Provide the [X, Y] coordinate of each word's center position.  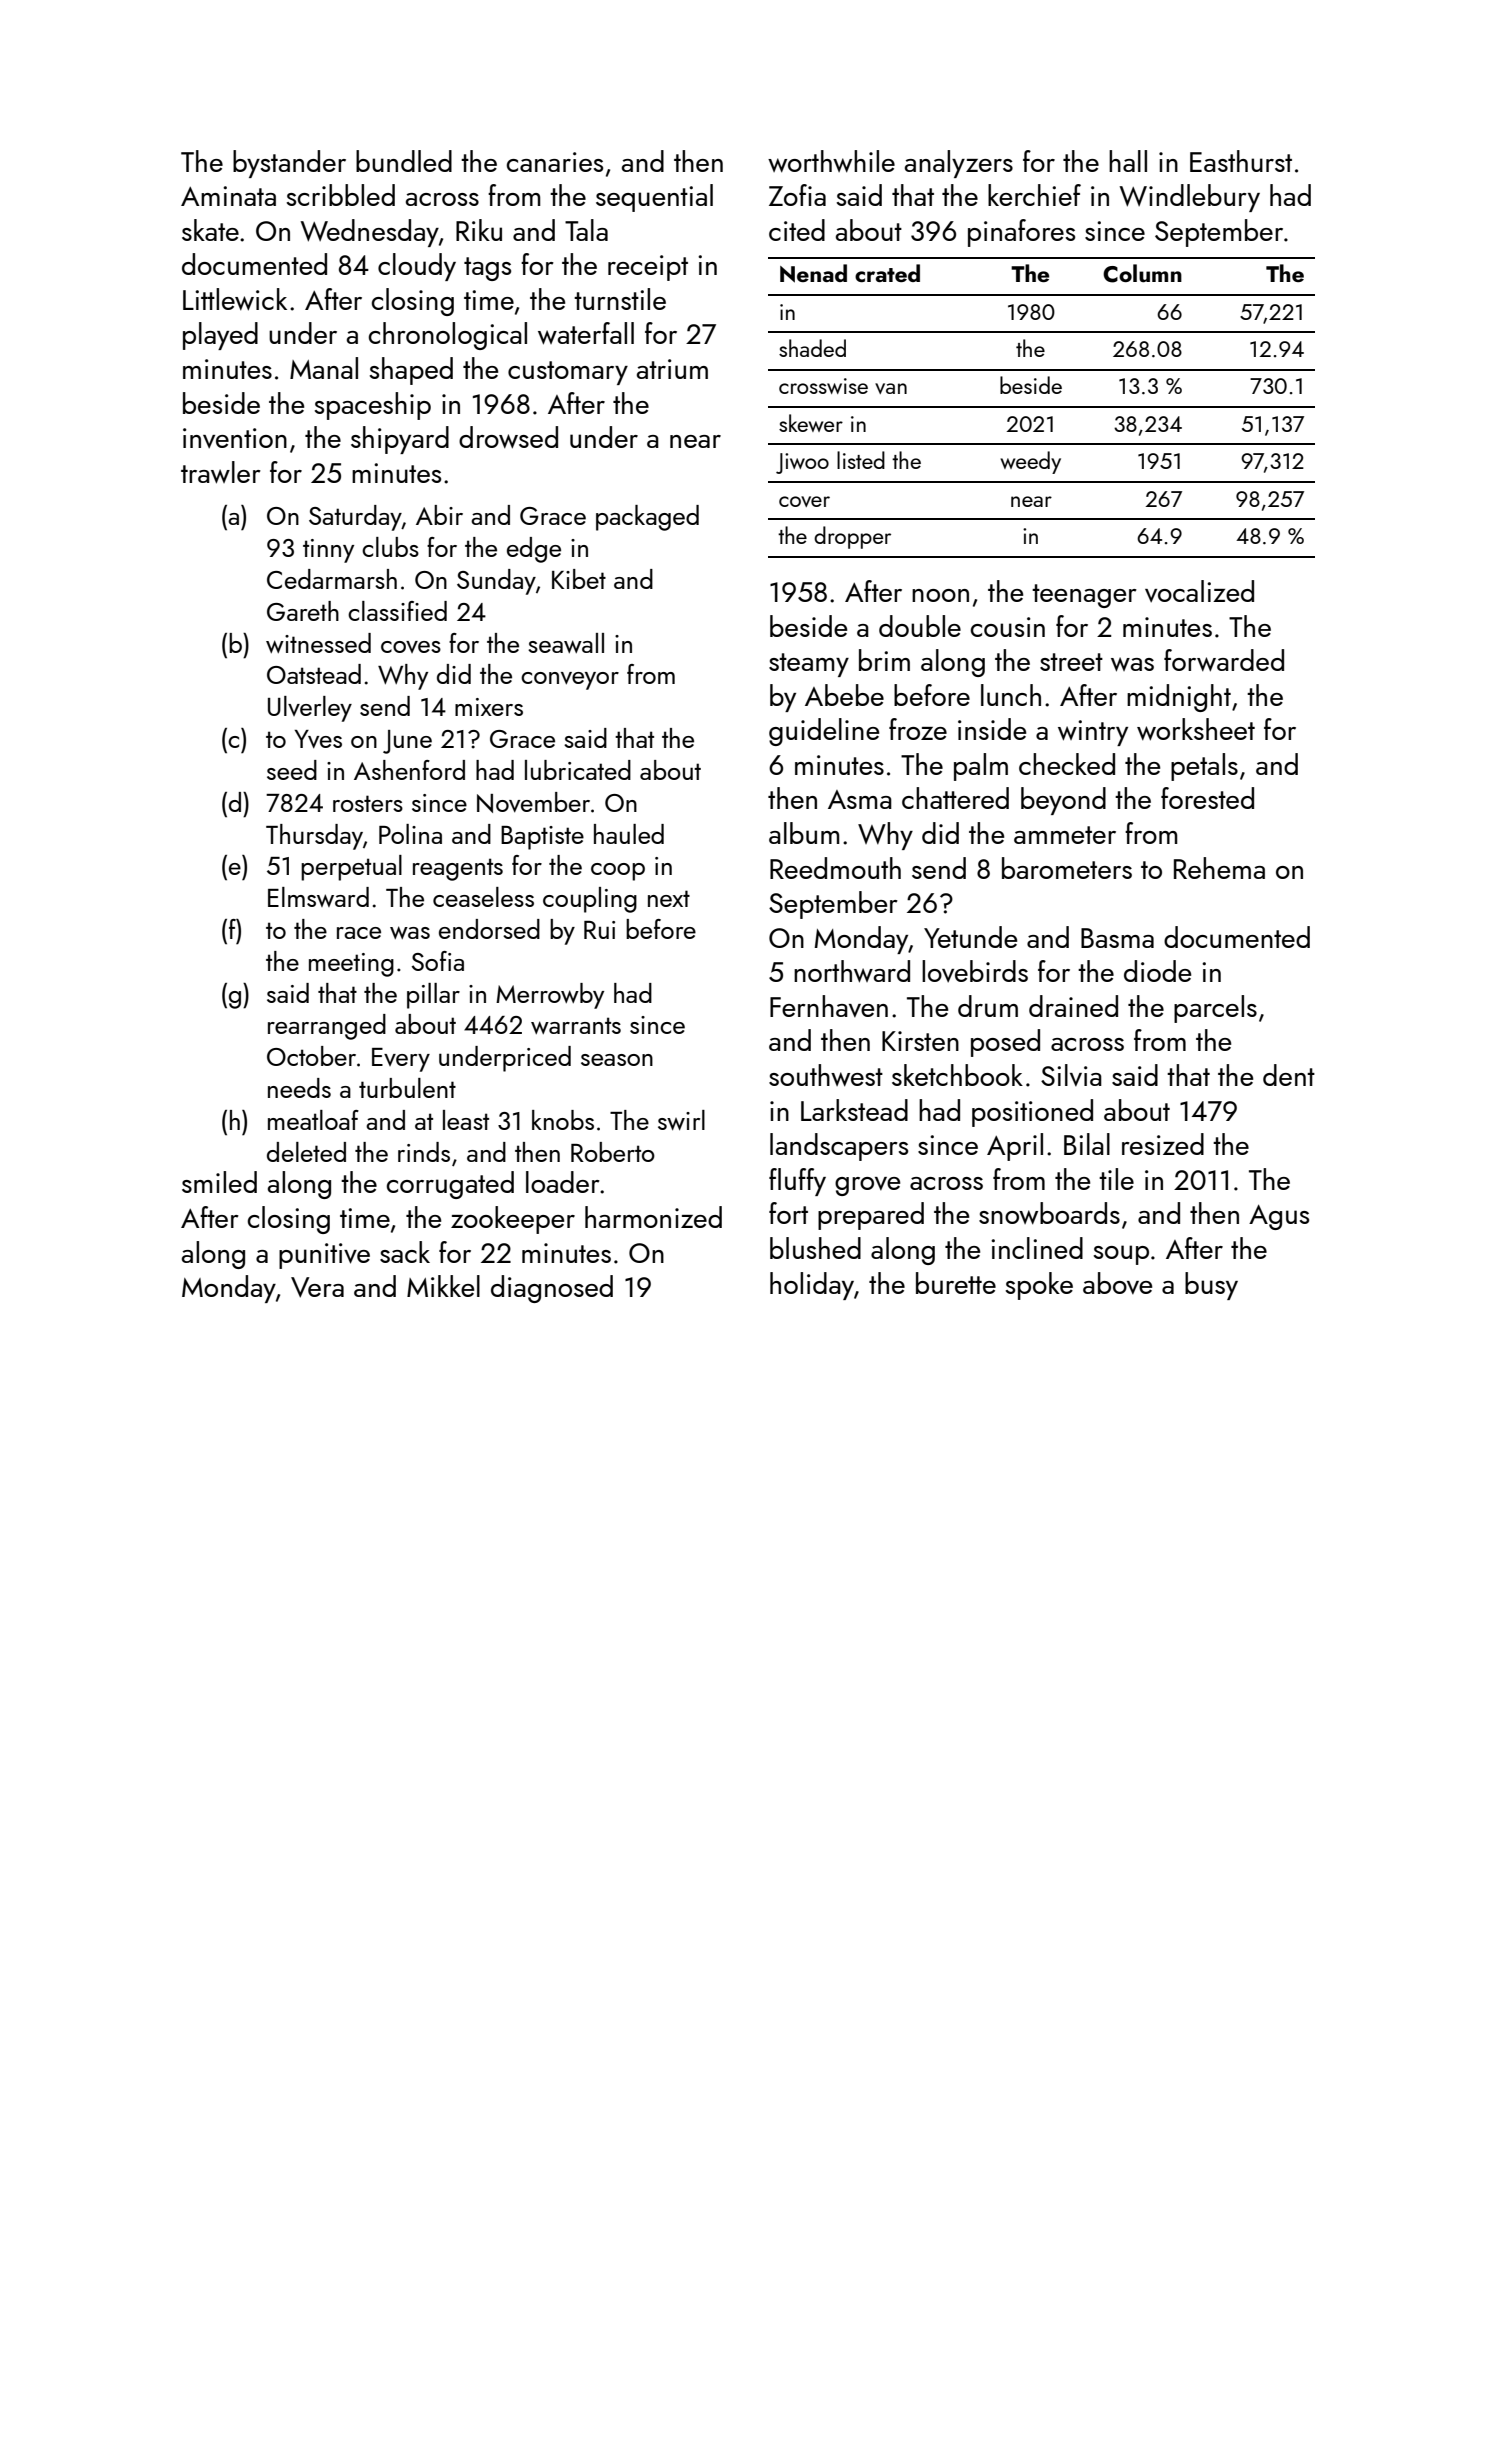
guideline [824, 732]
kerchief [1034, 195]
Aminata [228, 196]
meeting [351, 965]
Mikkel [443, 1286]
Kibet [579, 579]
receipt [648, 268]
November [533, 802]
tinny [328, 551]
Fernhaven [829, 1006]
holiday [812, 1286]
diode [1157, 971]
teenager [1084, 596]
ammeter [1065, 835]
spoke [1039, 1286]
